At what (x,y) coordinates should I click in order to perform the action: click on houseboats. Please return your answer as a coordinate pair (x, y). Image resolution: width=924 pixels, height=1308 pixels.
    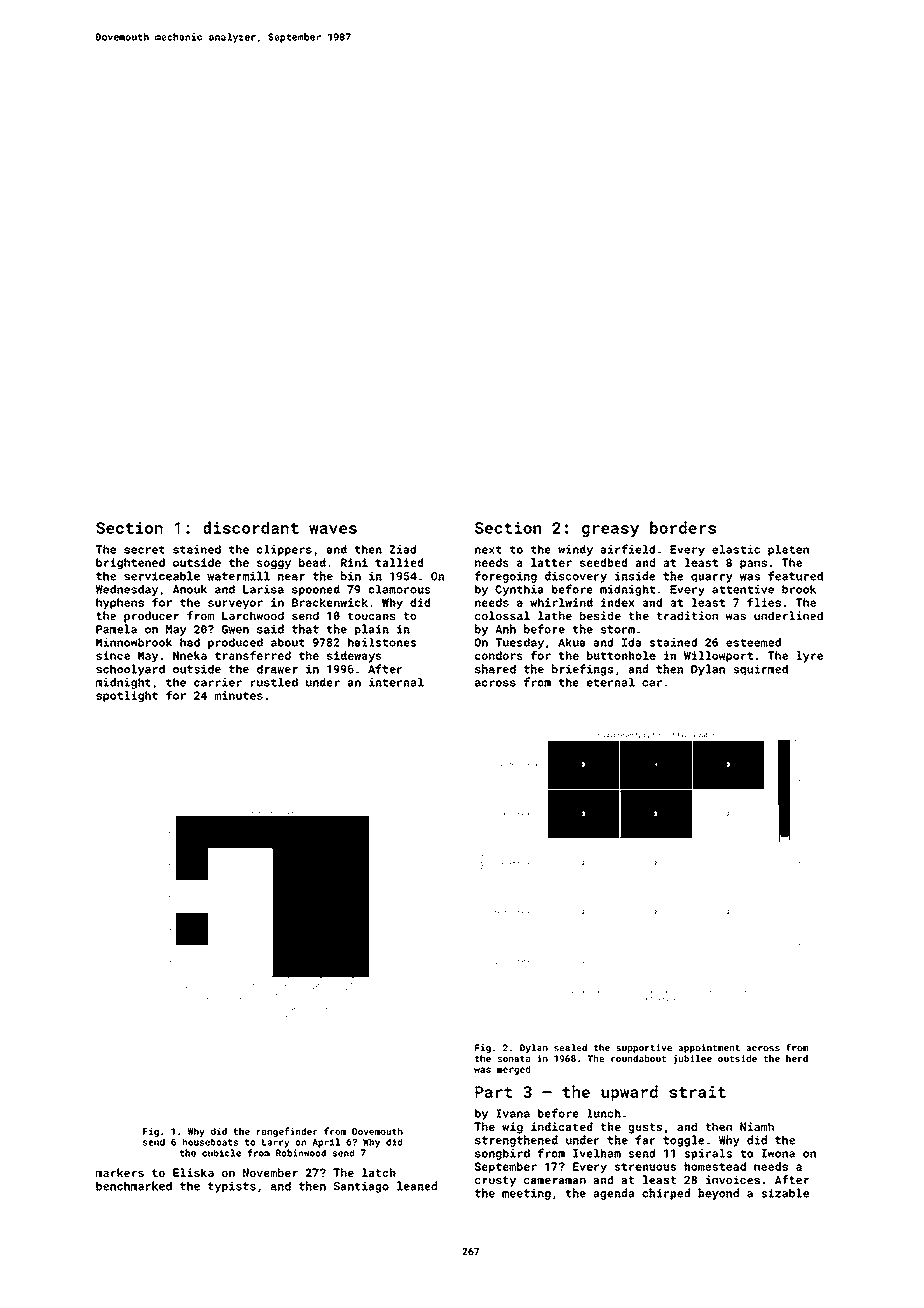
    Looking at the image, I should click on (210, 1142).
